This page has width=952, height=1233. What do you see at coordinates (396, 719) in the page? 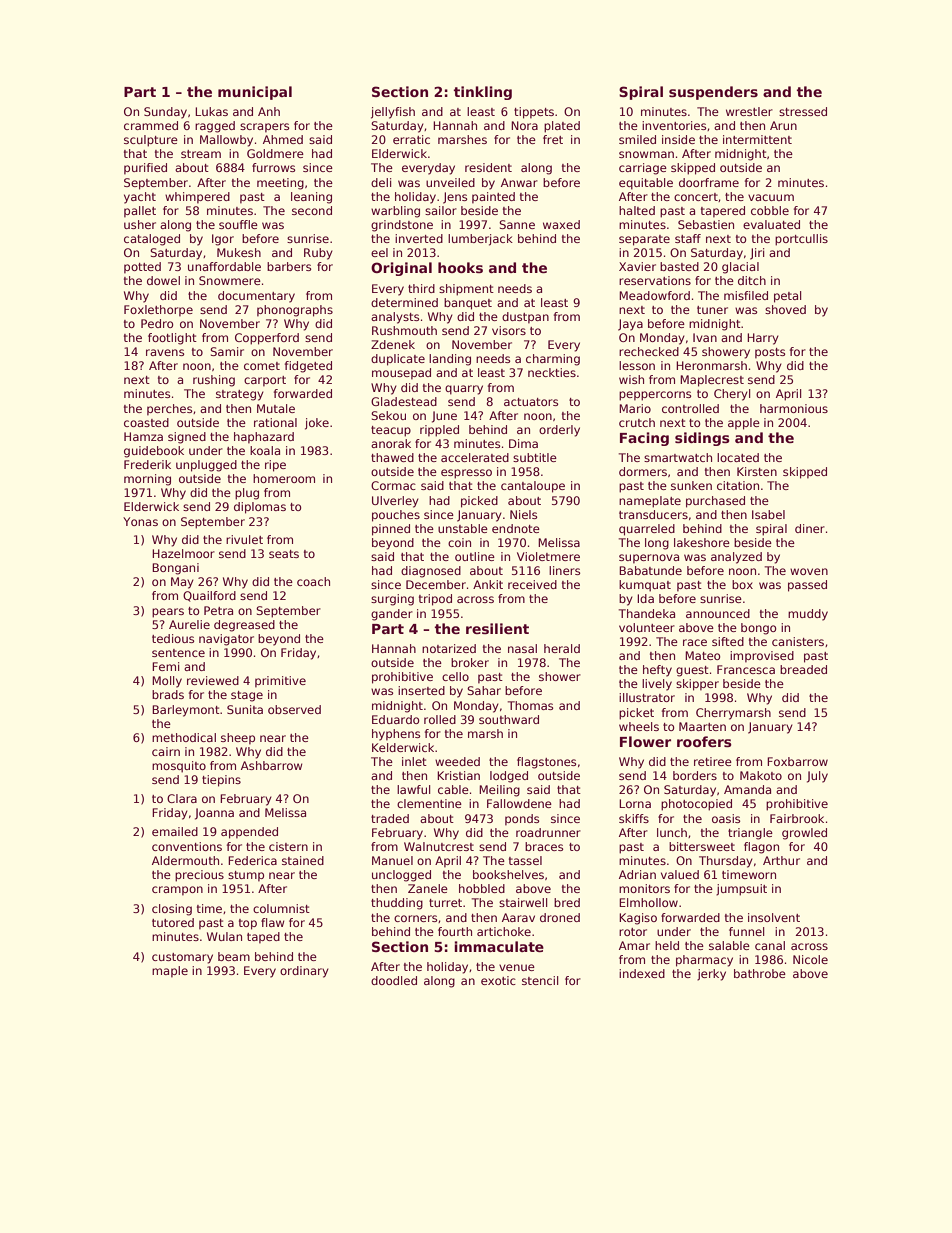
I see `Eduardo` at bounding box center [396, 719].
